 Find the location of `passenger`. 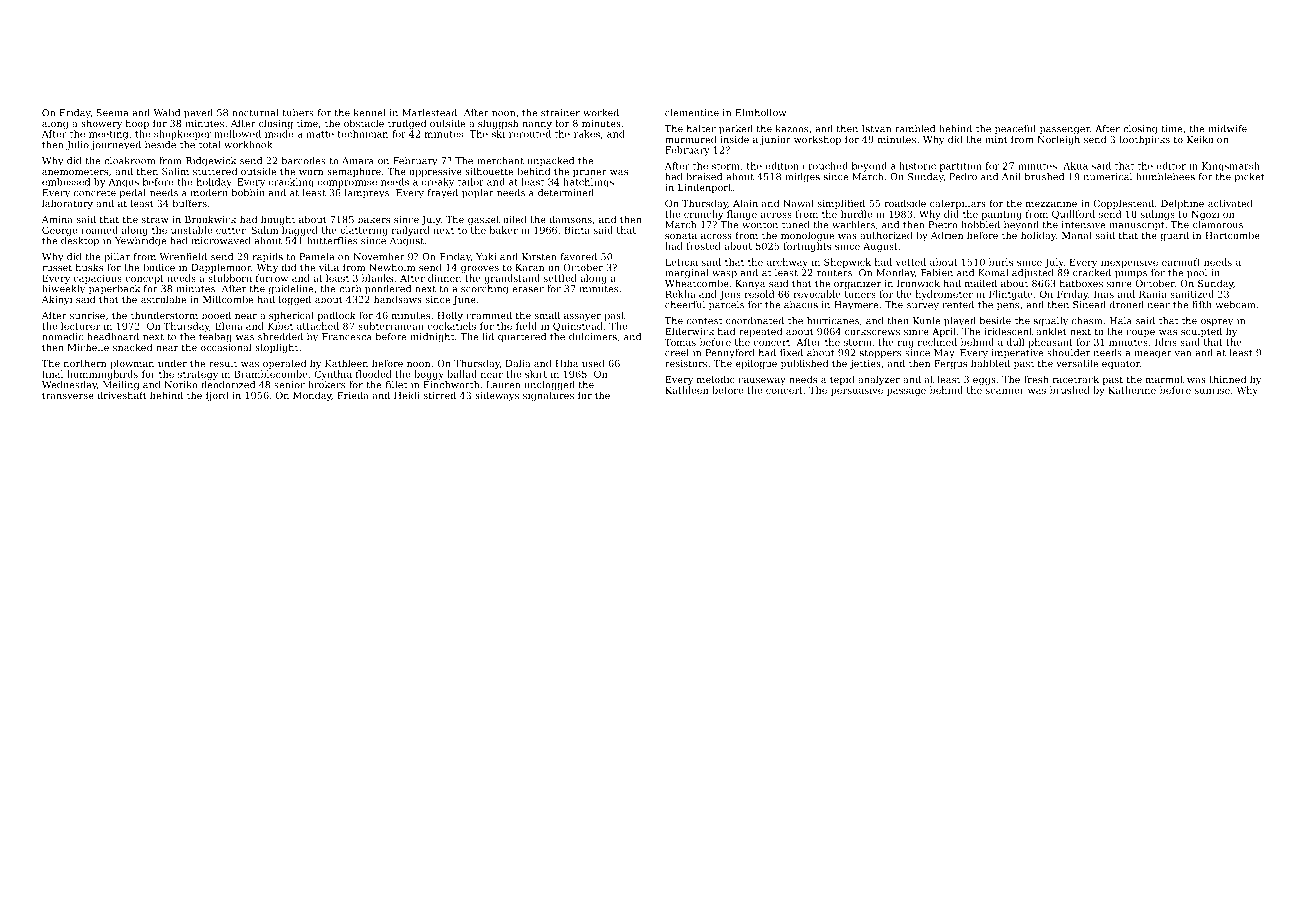

passenger is located at coordinates (1065, 131).
